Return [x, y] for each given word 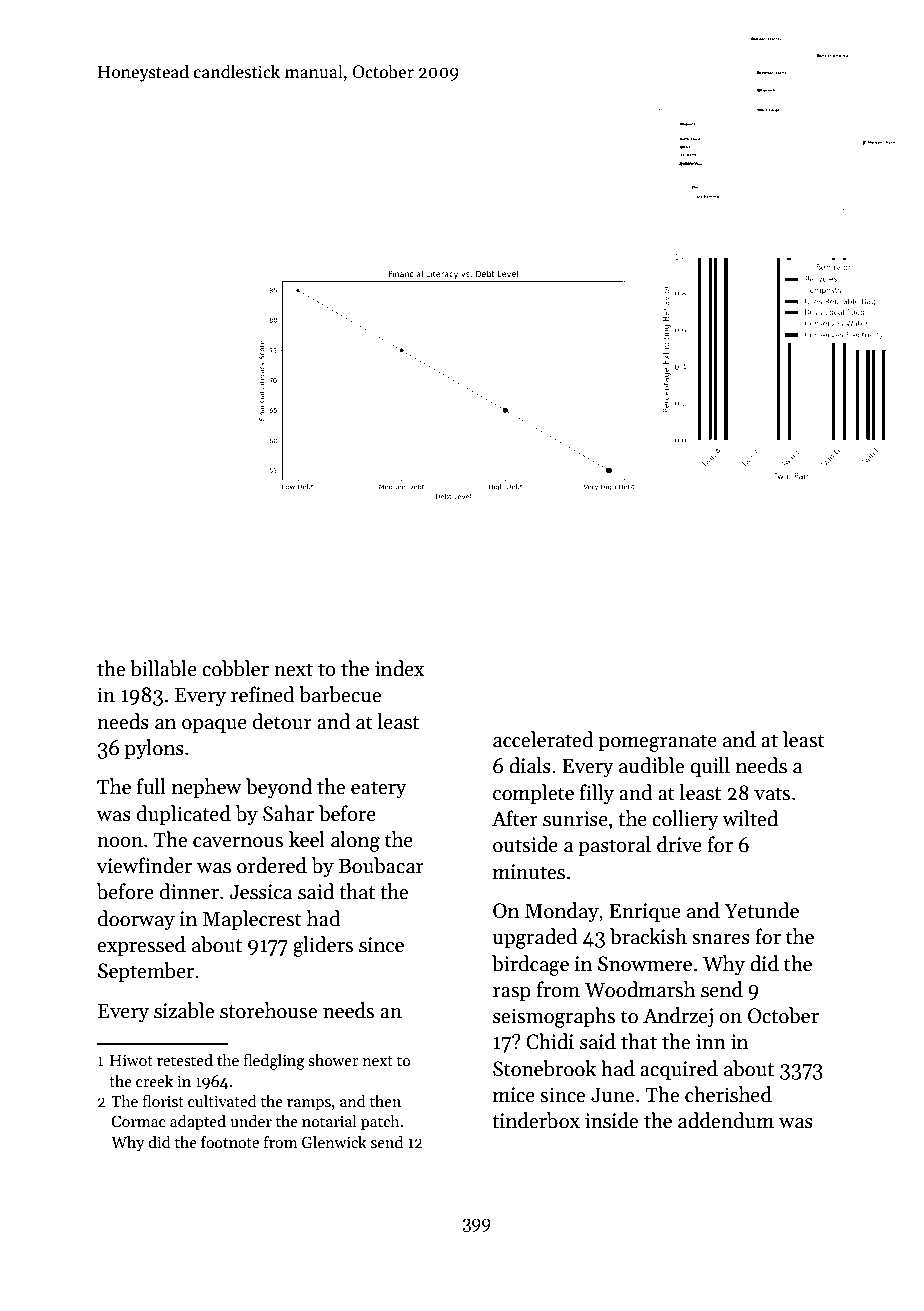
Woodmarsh [640, 989]
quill [710, 767]
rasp [512, 994]
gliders [323, 946]
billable [163, 668]
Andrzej [678, 1017]
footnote [230, 1142]
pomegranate [658, 743]
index [399, 668]
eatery [379, 790]
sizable [184, 1010]
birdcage [530, 965]
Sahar [288, 813]
